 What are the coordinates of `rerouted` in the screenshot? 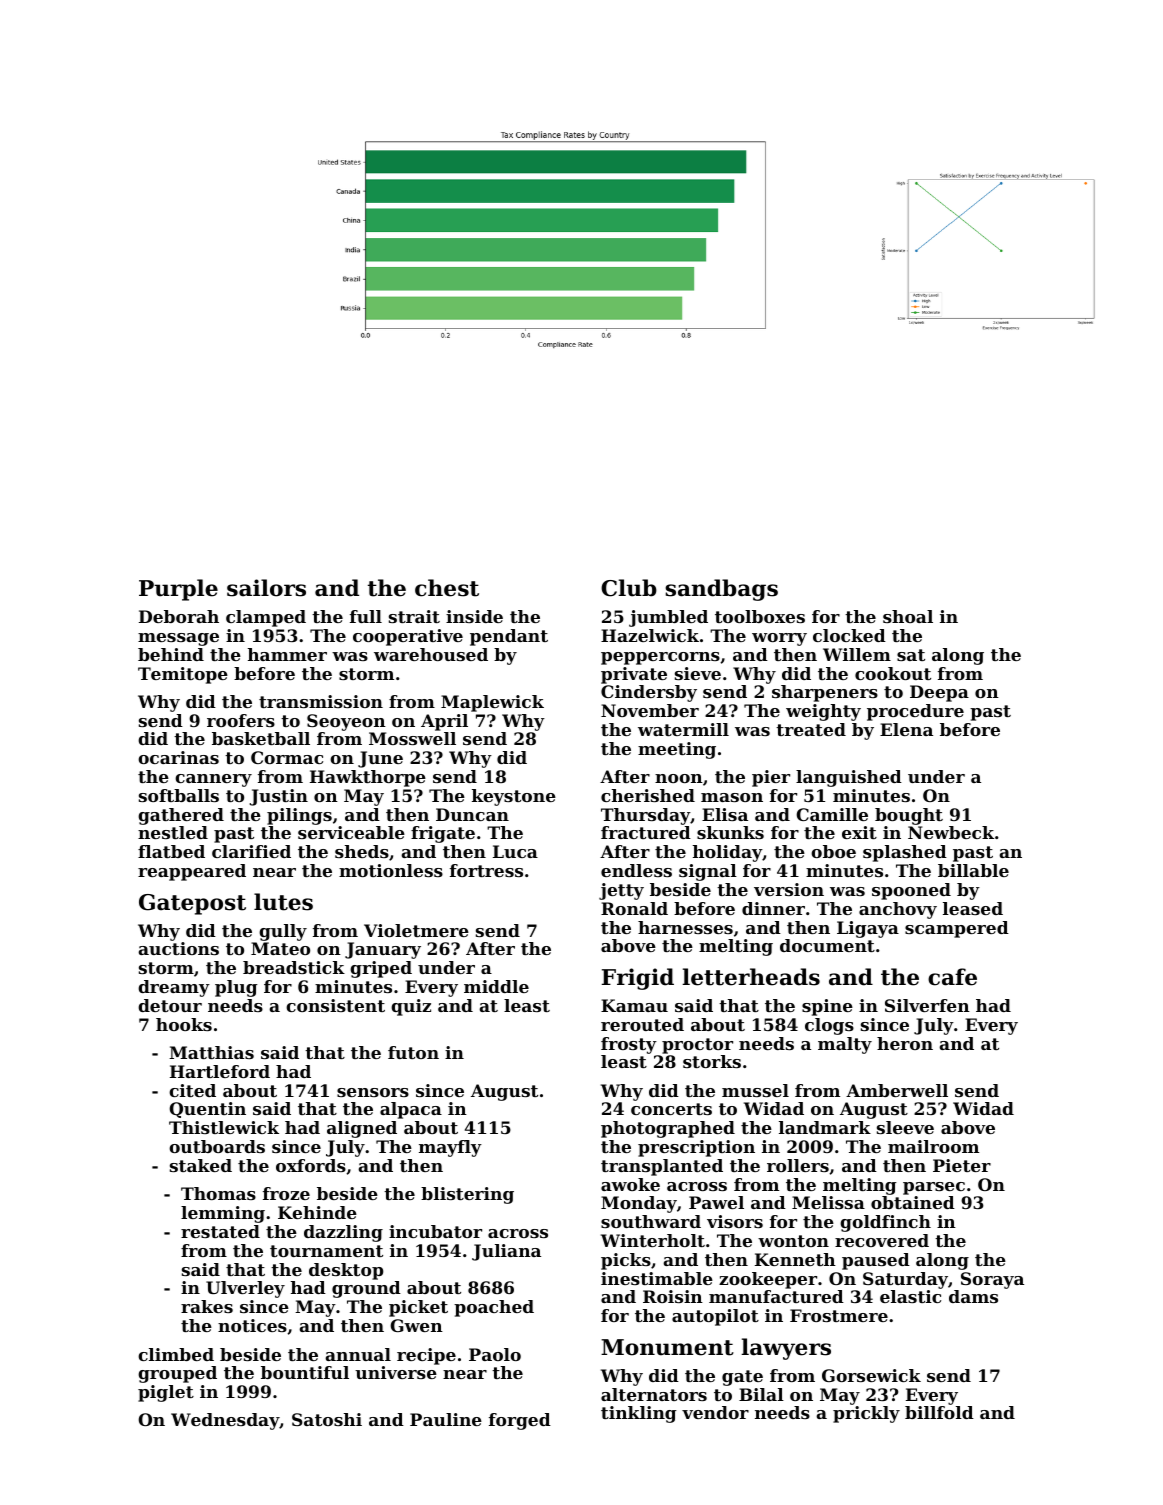 It's located at (642, 1024).
